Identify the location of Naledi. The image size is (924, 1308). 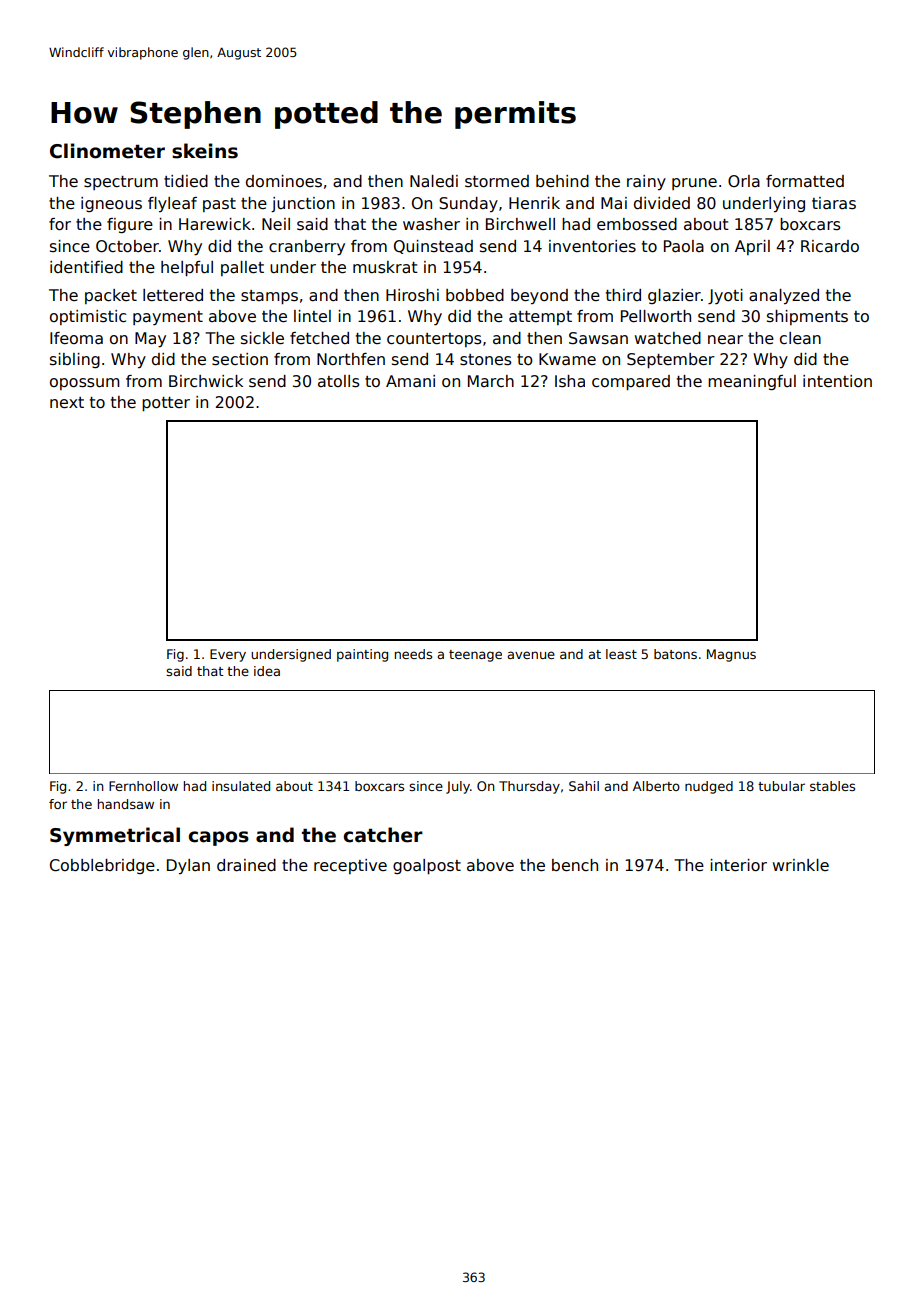
(434, 181).
